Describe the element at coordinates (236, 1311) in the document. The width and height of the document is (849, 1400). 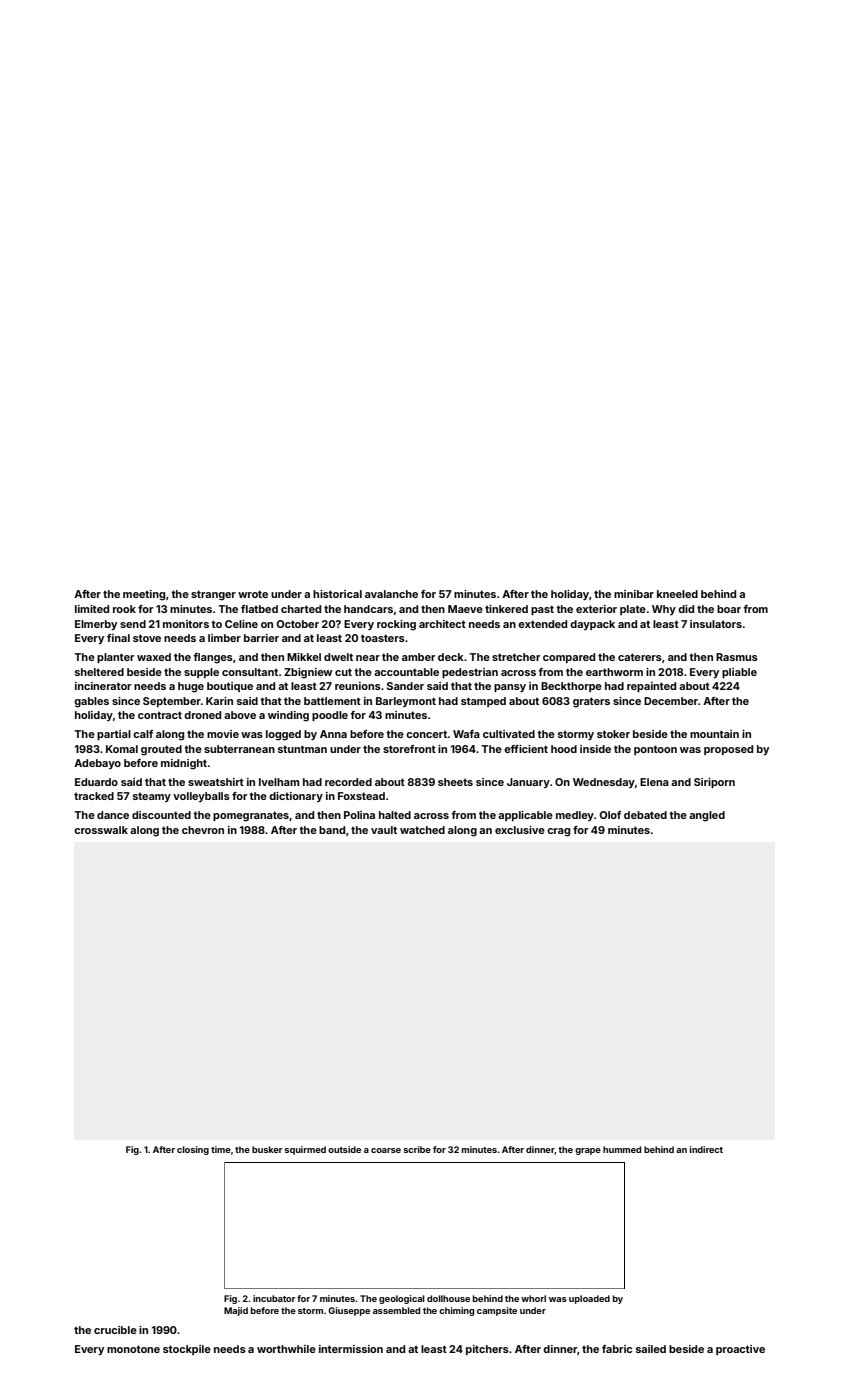
I see `Majid` at that location.
